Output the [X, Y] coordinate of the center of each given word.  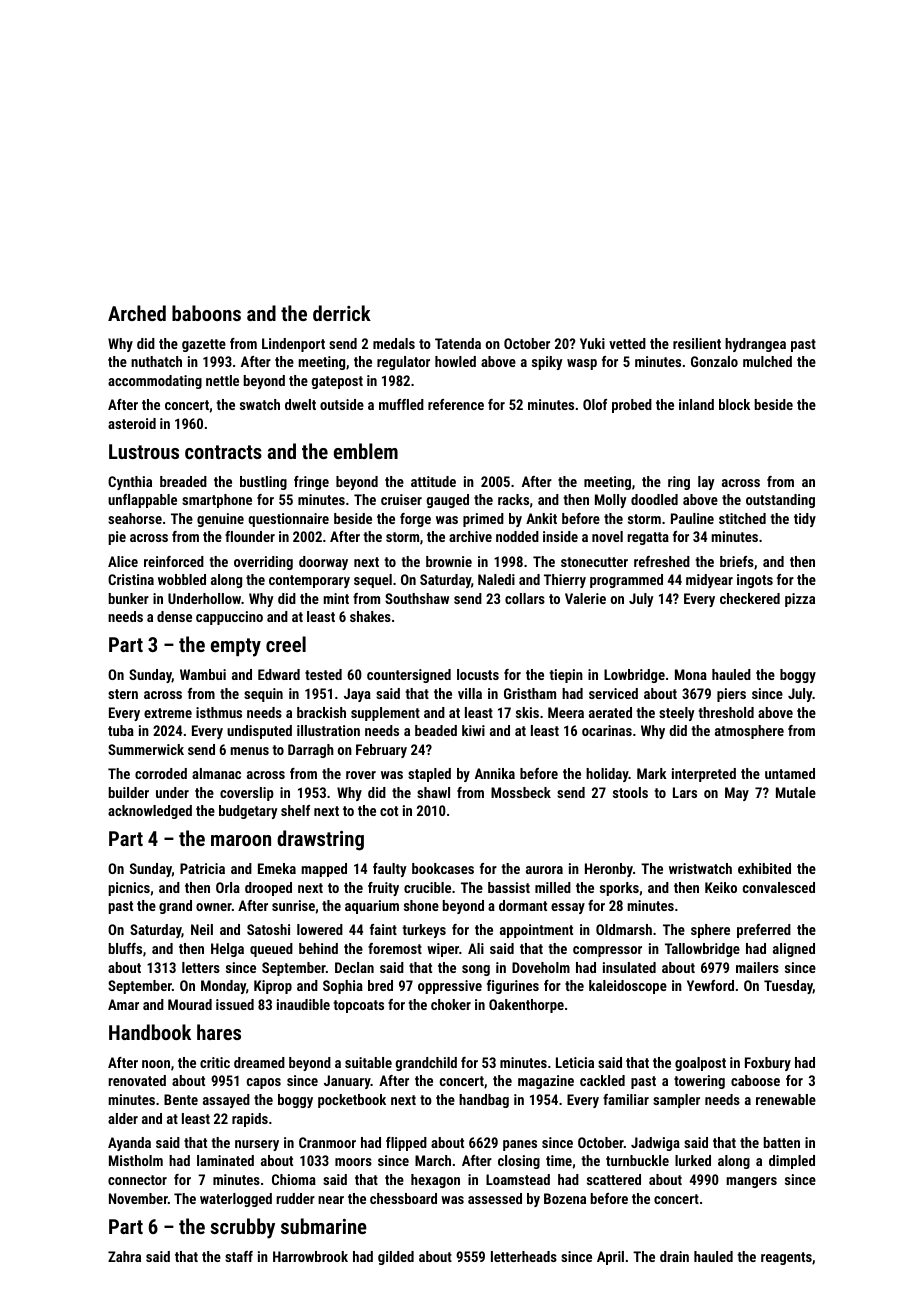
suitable [368, 1062]
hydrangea [755, 345]
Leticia [575, 1062]
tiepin [566, 676]
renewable [786, 1099]
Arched [137, 313]
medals [394, 343]
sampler [676, 1101]
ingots [755, 581]
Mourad [190, 1004]
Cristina [131, 579]
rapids [250, 1120]
